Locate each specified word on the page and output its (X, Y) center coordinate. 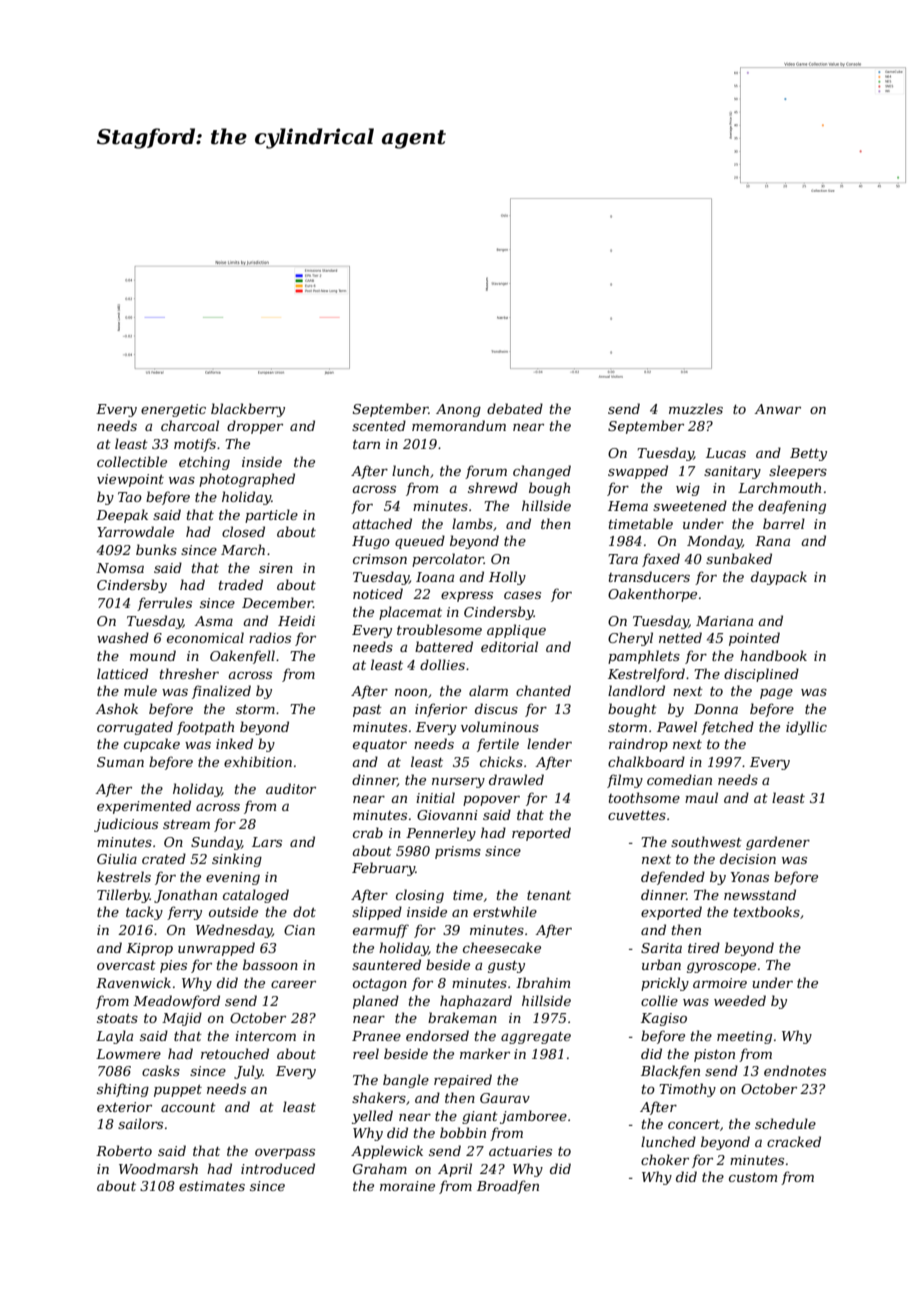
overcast (126, 965)
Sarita (661, 948)
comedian (679, 779)
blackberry (248, 410)
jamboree (533, 1117)
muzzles (696, 409)
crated (164, 858)
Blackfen (670, 1072)
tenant (549, 895)
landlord (636, 690)
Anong (458, 410)
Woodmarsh (158, 1168)
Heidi (296, 620)
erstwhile (505, 911)
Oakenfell (242, 657)
